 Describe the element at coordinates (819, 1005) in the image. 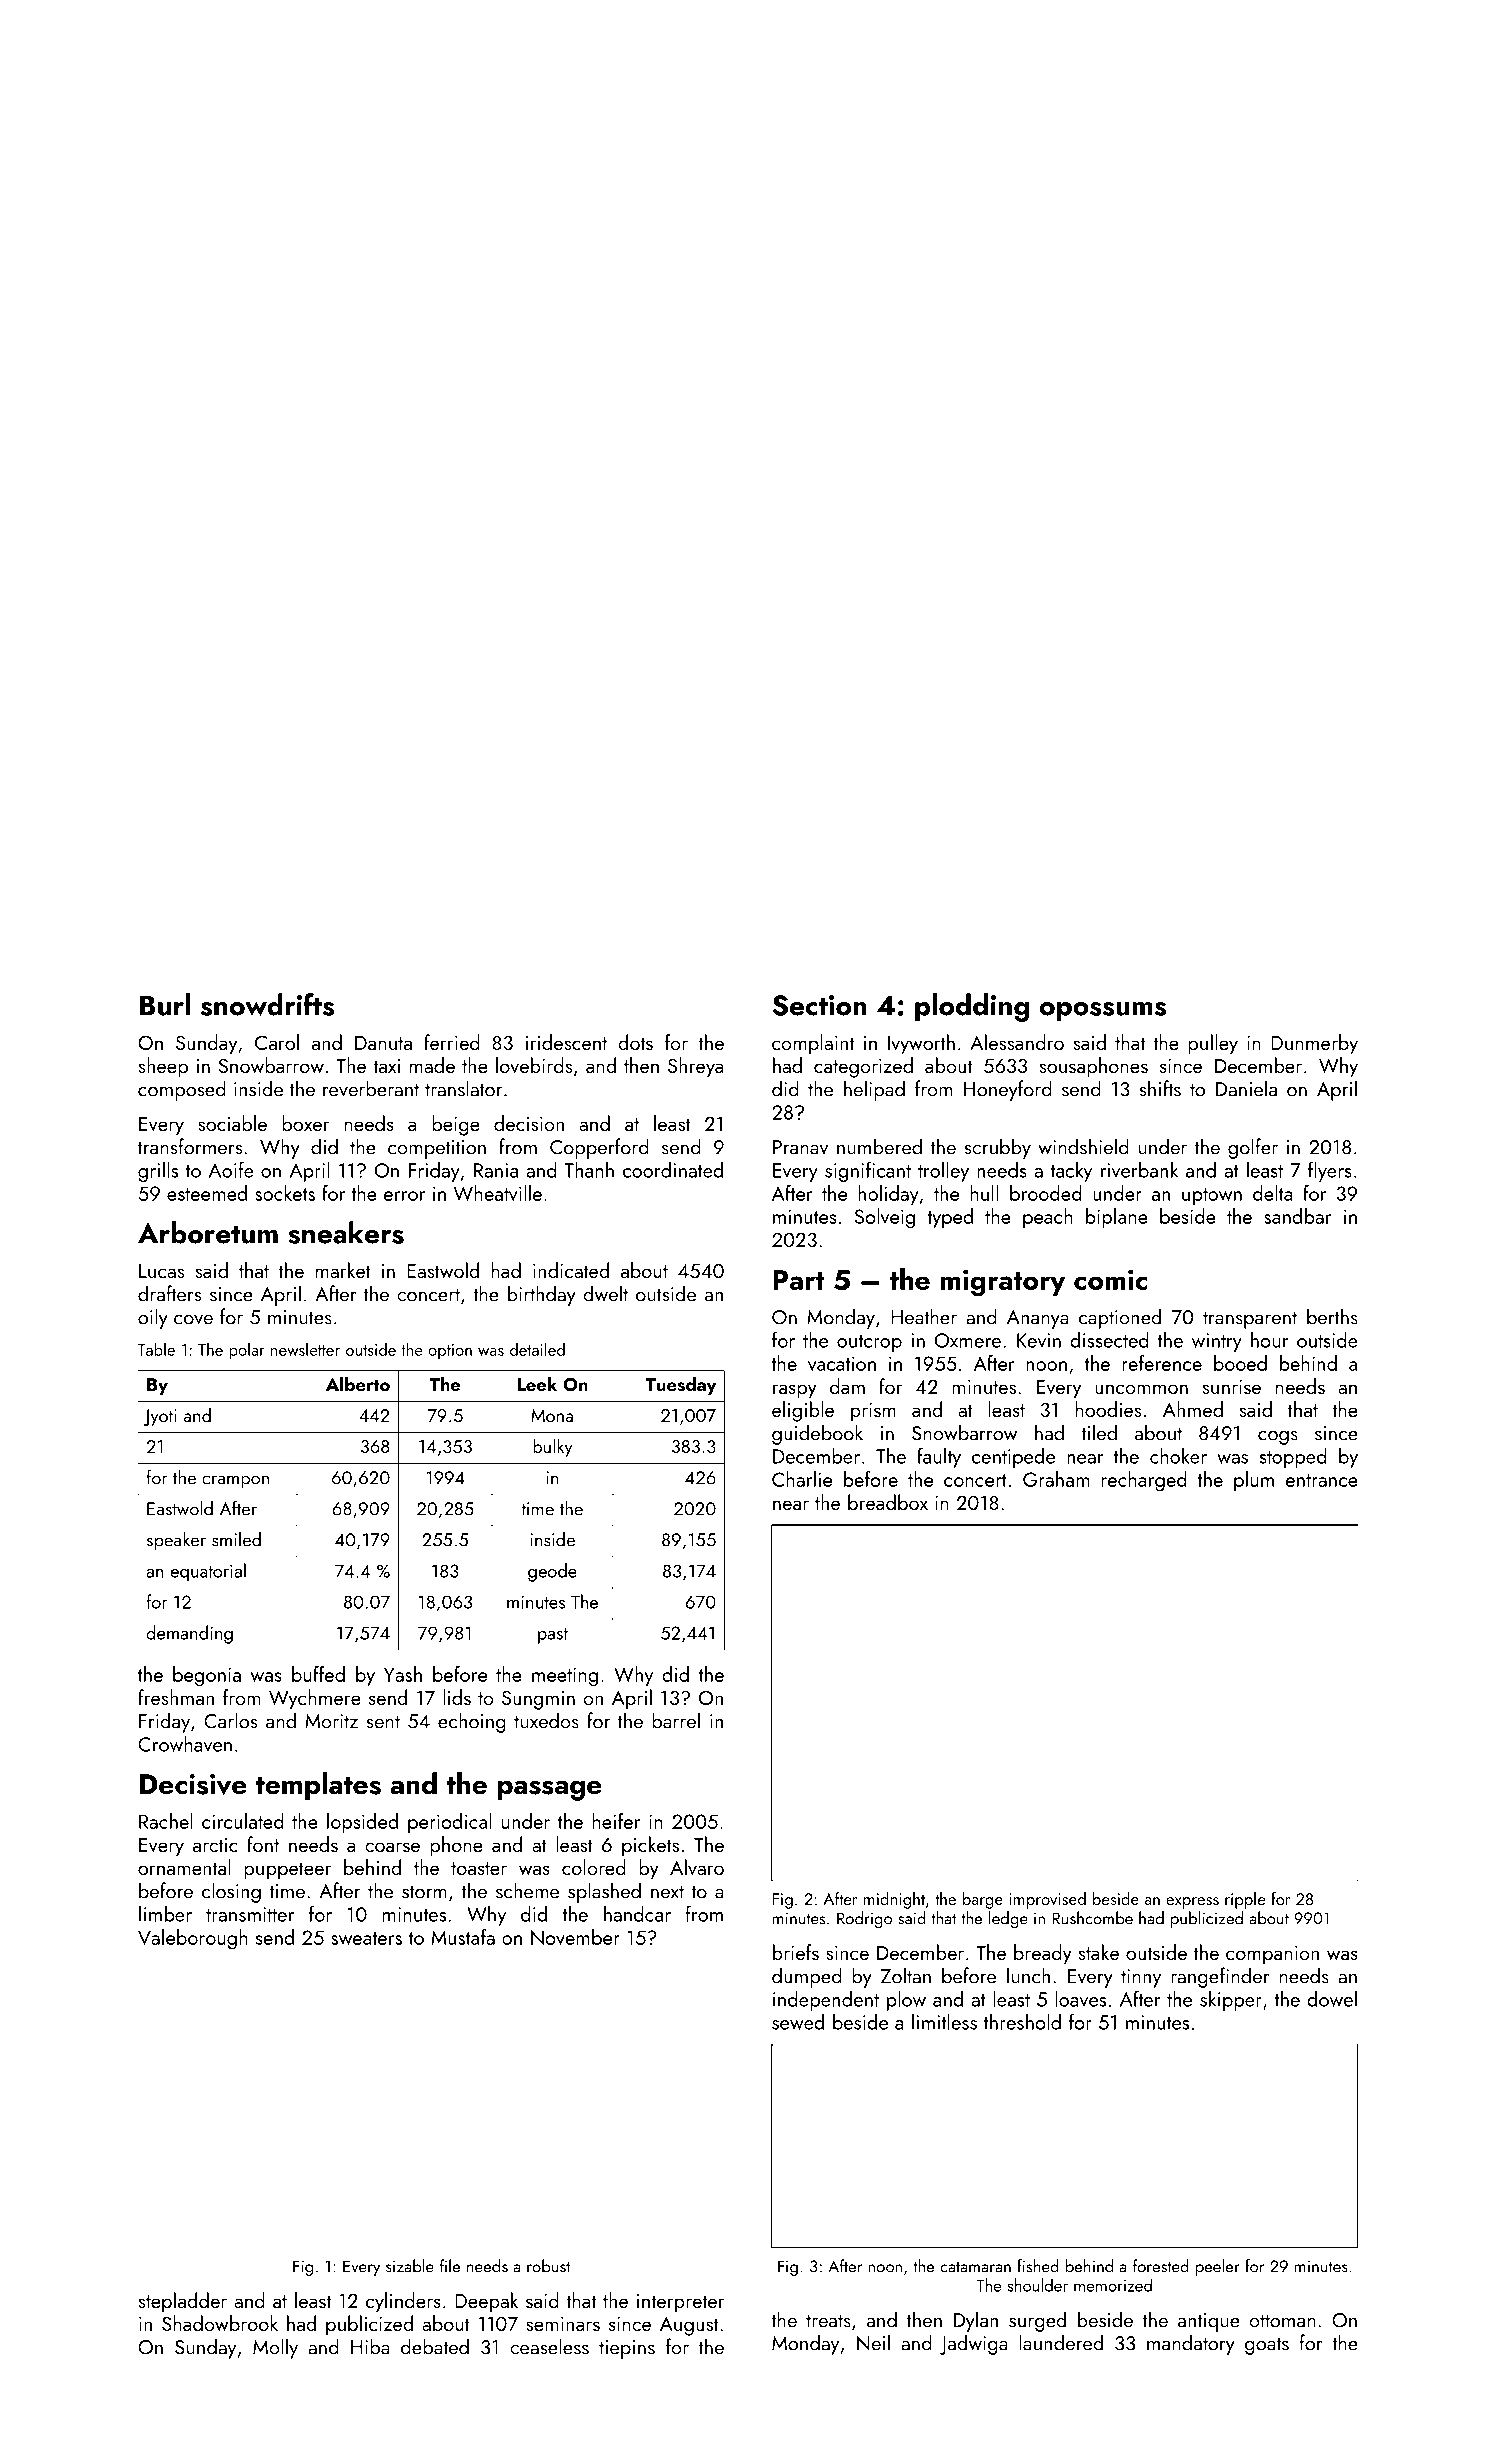

I see `Section` at that location.
